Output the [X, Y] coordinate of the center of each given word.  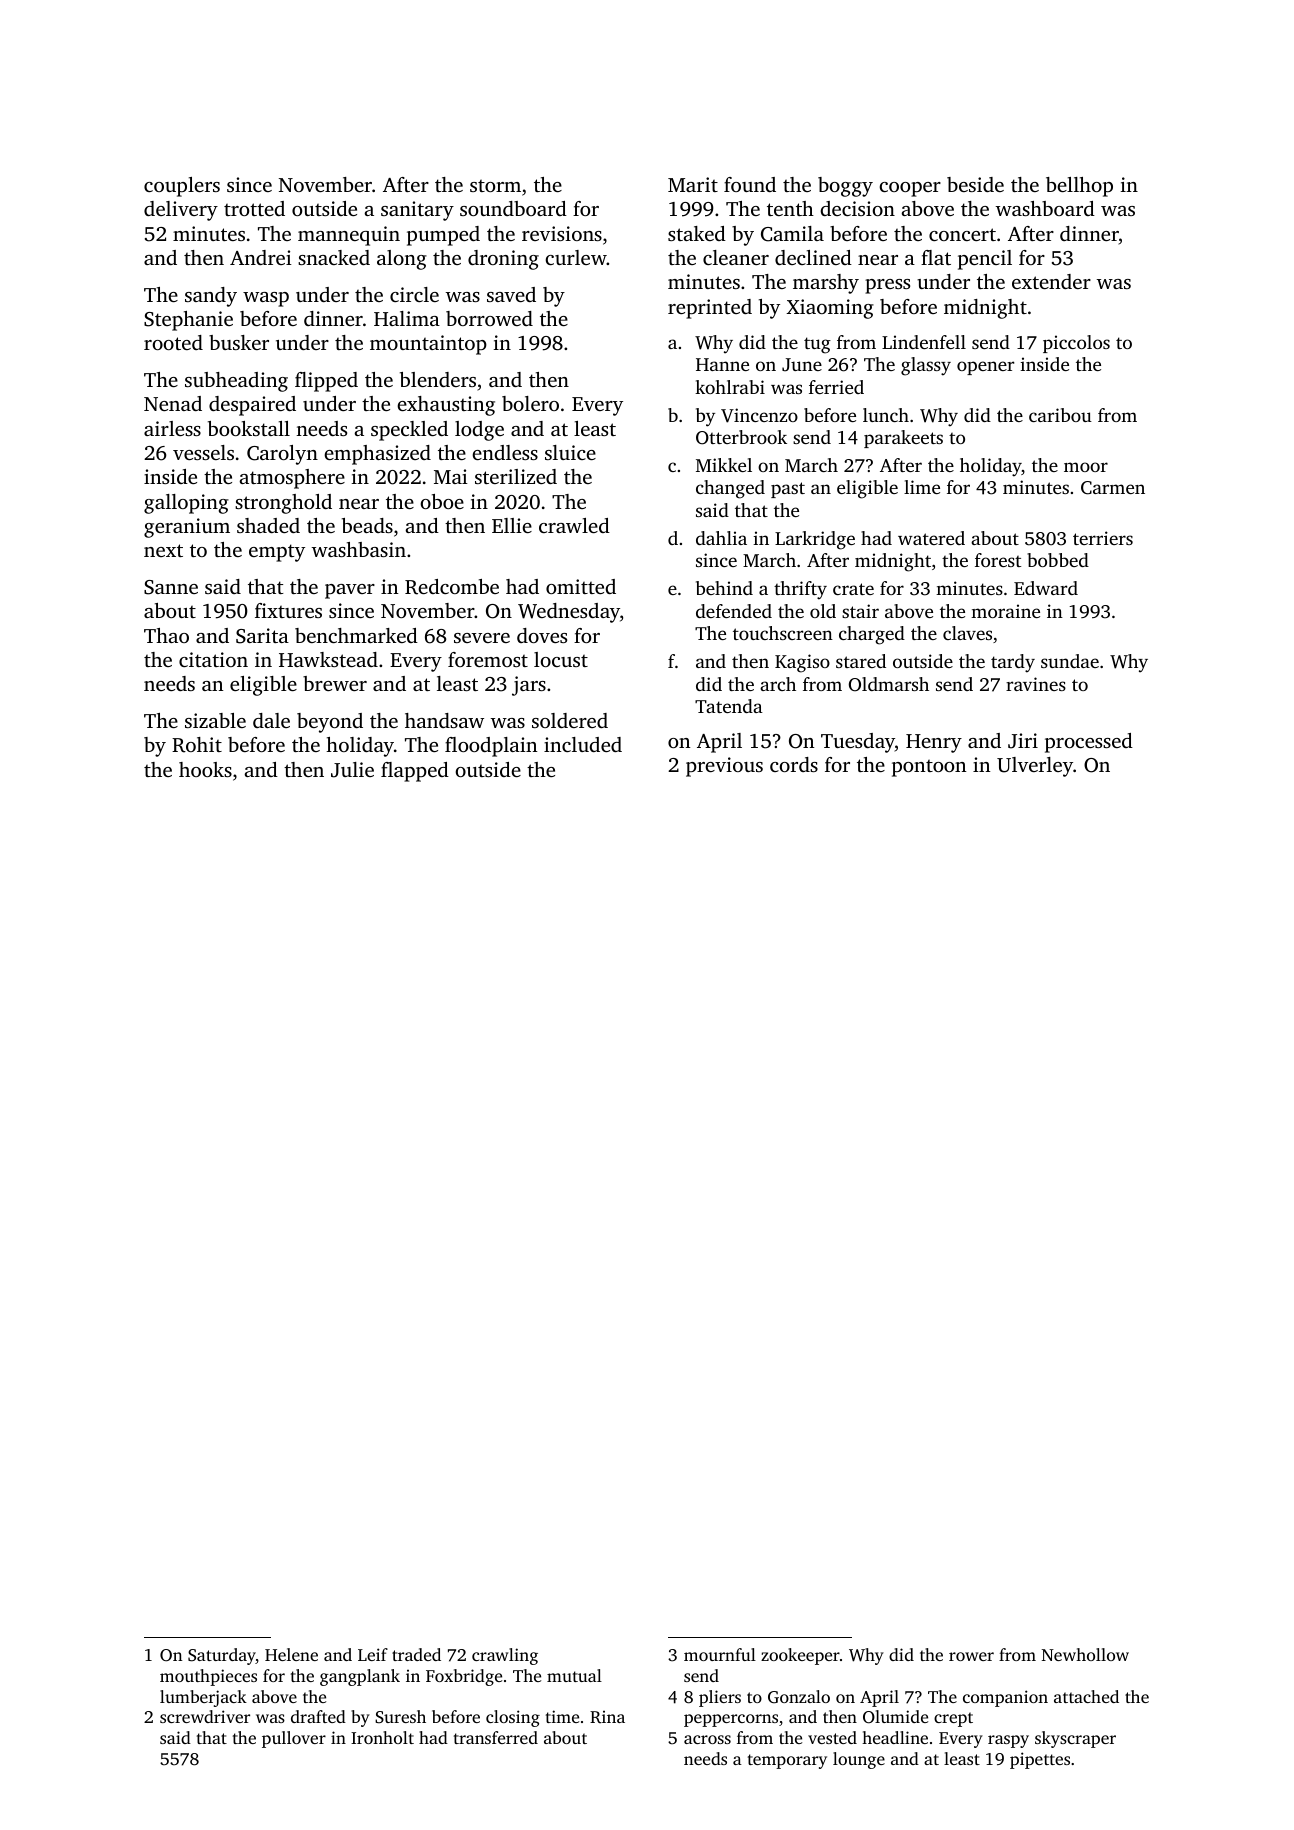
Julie [352, 770]
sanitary [417, 211]
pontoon [929, 768]
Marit [693, 184]
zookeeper [800, 1656]
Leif [373, 1654]
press [887, 286]
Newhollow [1085, 1654]
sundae [1070, 661]
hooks [205, 769]
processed [1089, 743]
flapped [415, 772]
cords [794, 764]
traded [416, 1654]
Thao [166, 635]
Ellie [512, 525]
